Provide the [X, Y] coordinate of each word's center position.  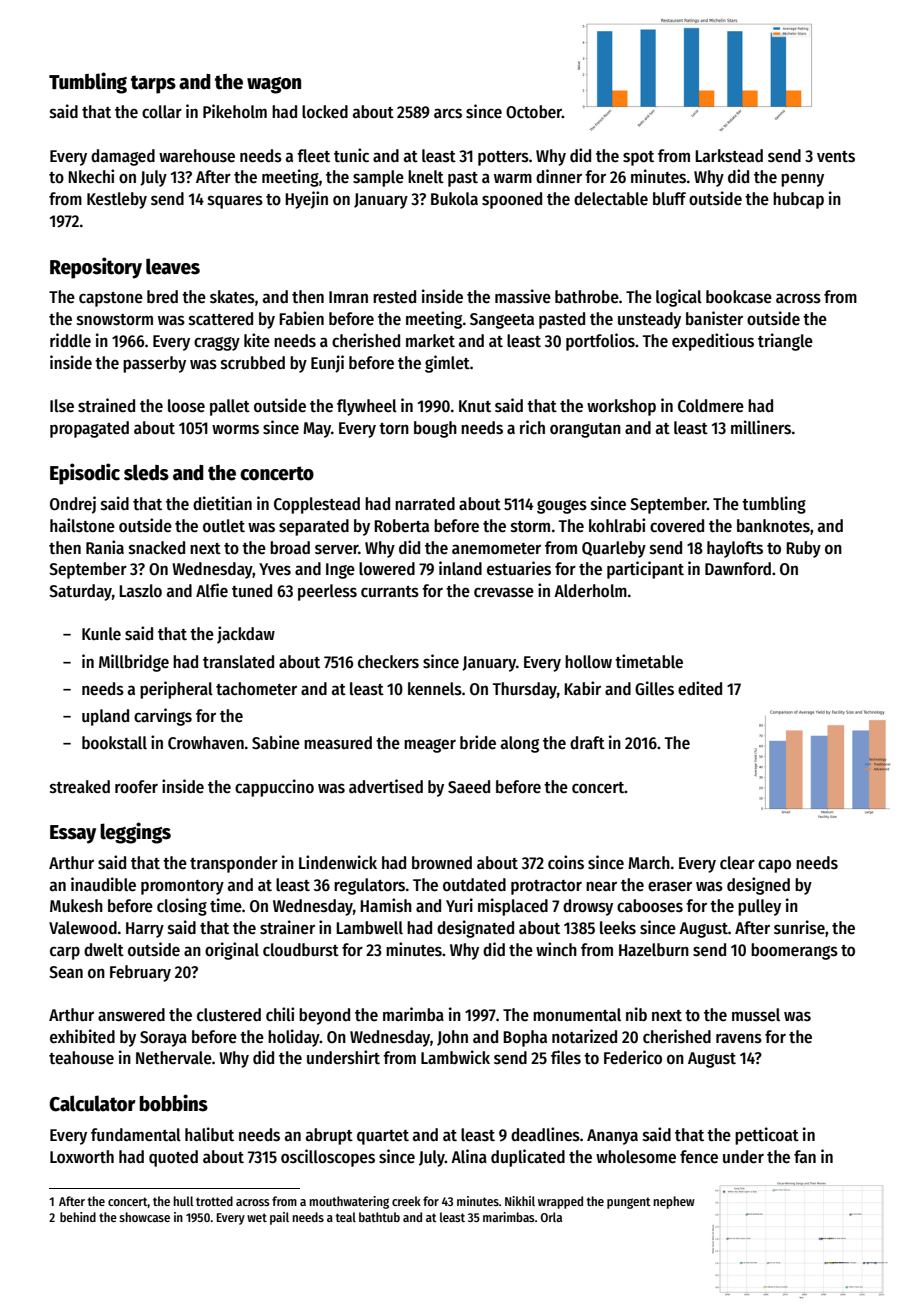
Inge [340, 571]
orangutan [585, 430]
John [452, 1038]
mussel [756, 1015]
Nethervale [174, 1058]
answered [131, 1015]
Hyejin [306, 200]
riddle [70, 340]
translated [238, 662]
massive [523, 296]
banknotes [773, 526]
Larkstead [729, 156]
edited [700, 688]
